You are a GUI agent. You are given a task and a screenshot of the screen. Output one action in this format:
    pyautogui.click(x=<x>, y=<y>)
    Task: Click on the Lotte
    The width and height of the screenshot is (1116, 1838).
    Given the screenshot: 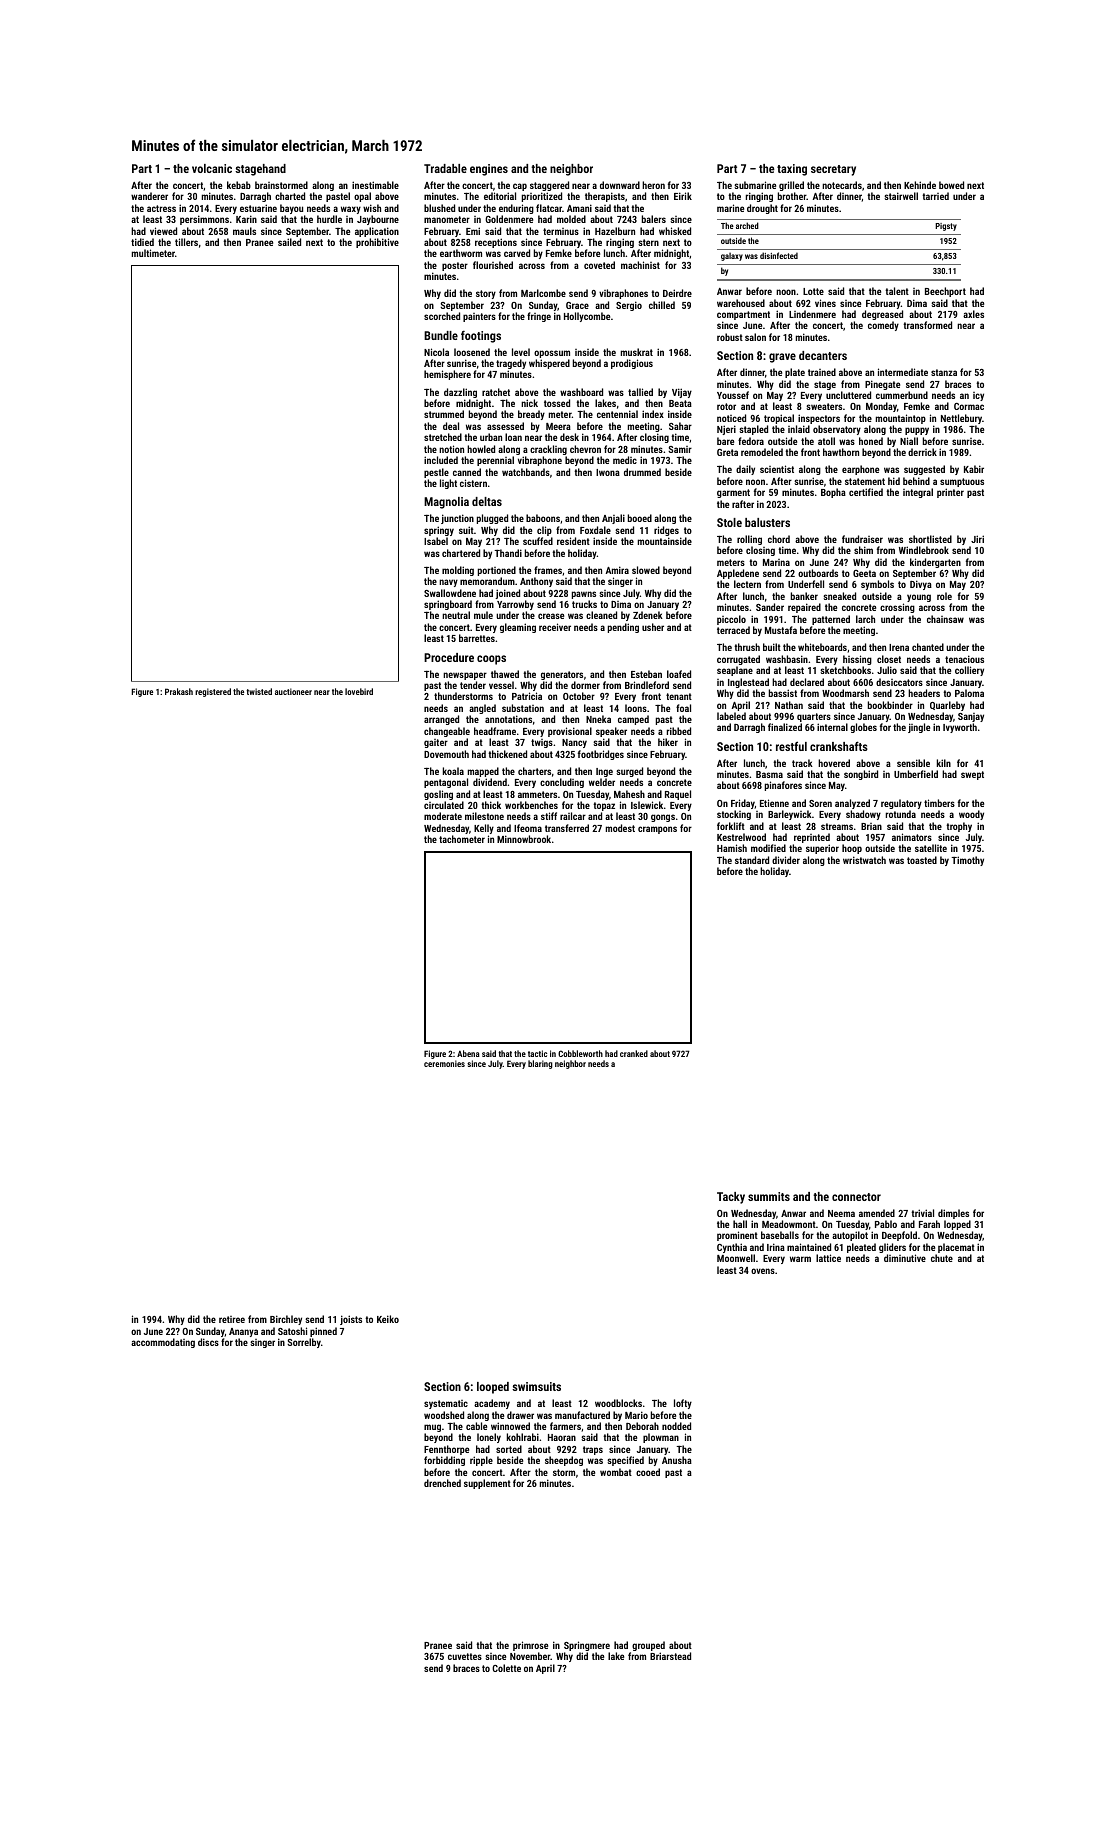 What is the action you would take?
    pyautogui.click(x=813, y=291)
